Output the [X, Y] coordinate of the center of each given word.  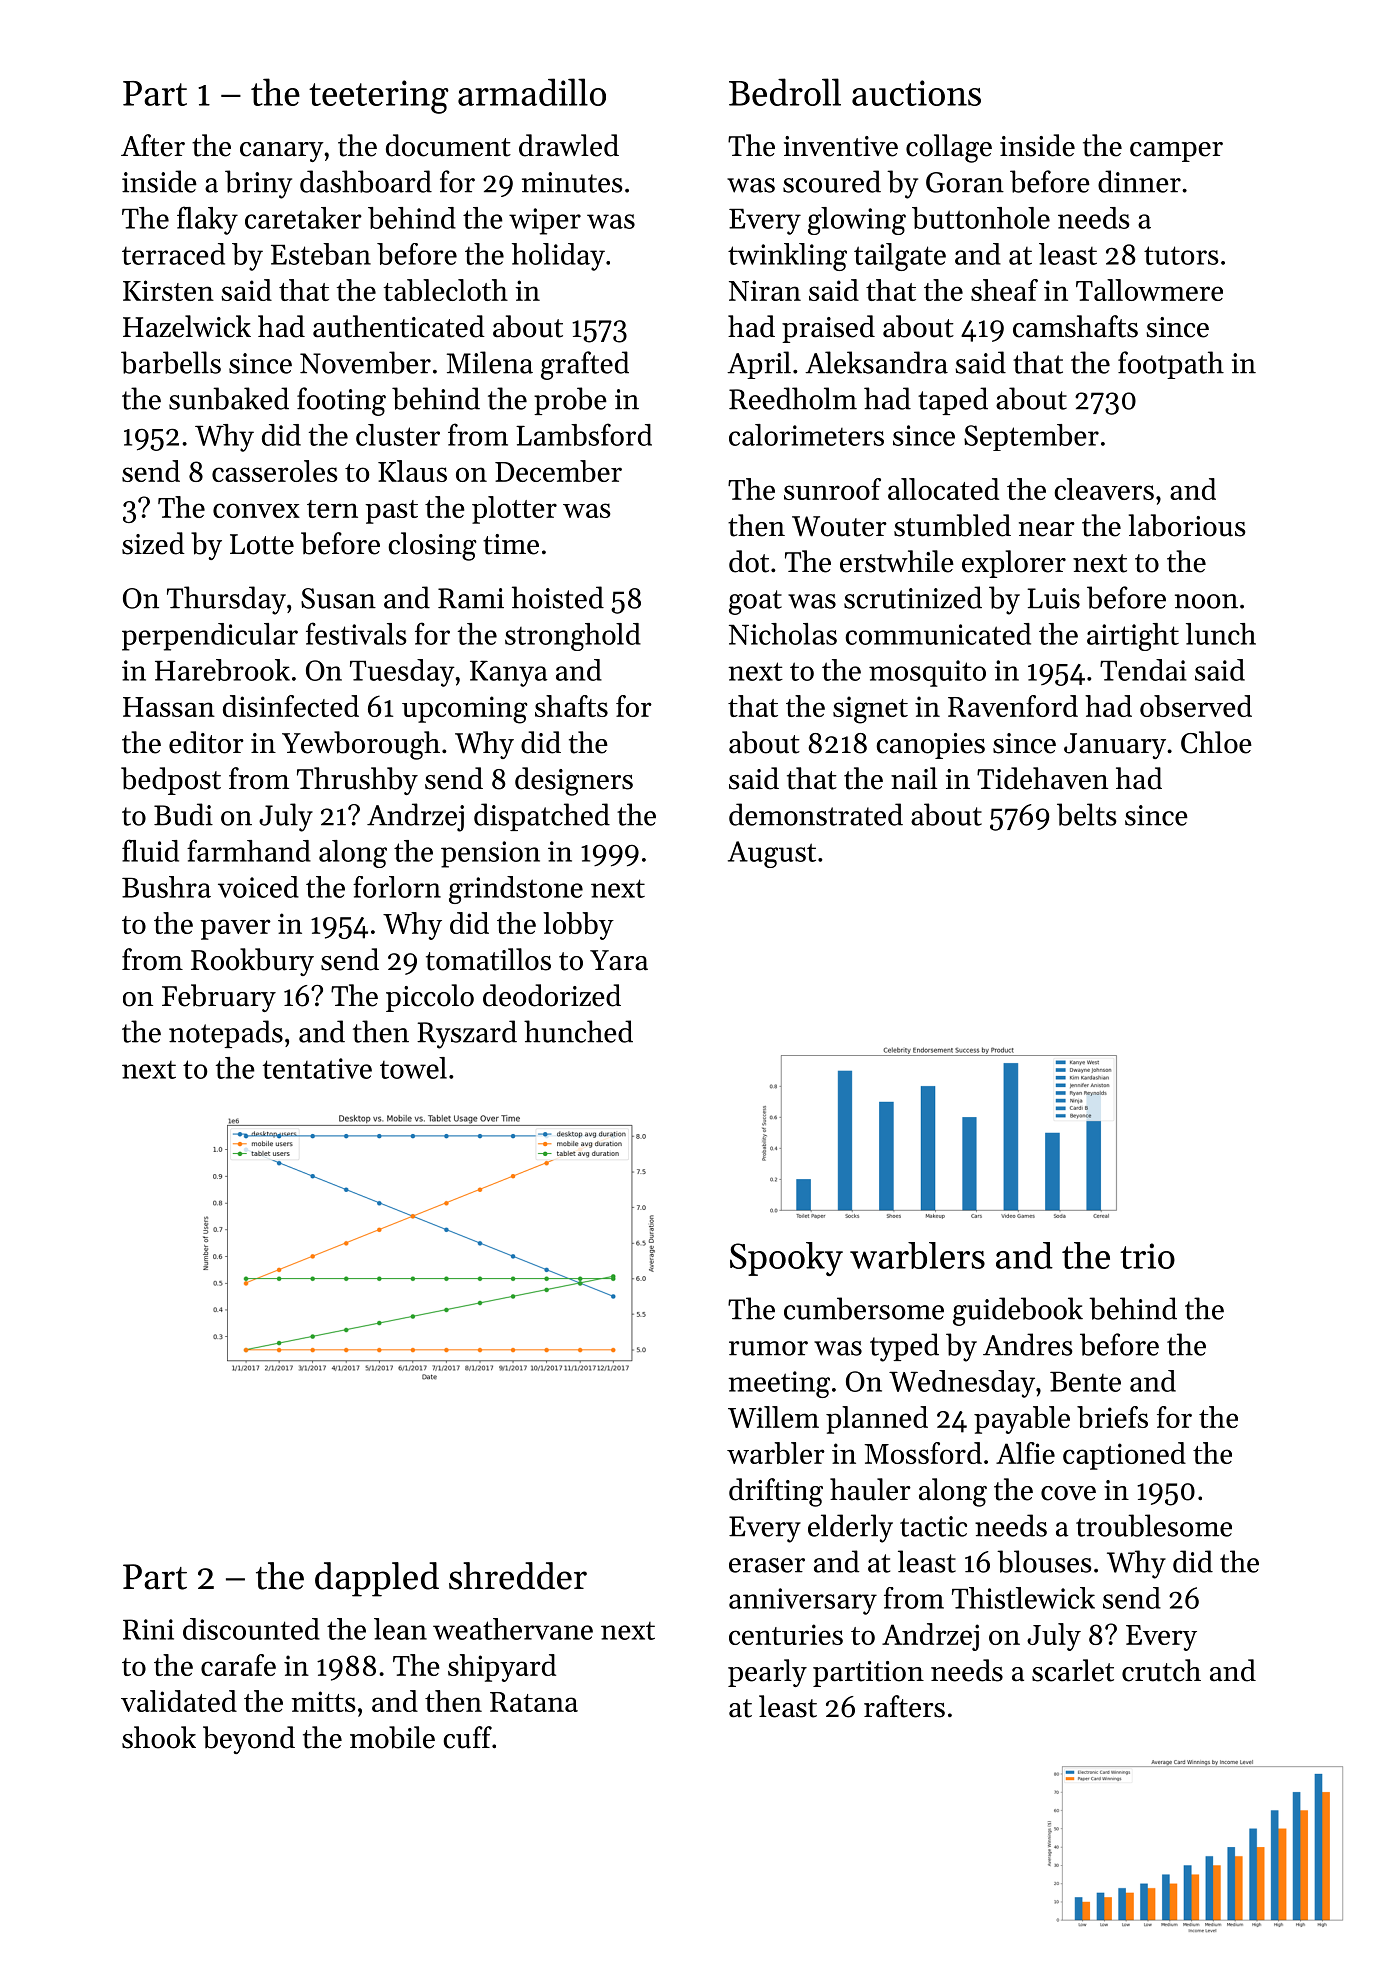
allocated [943, 489]
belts [1087, 814]
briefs [1112, 1417]
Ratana [534, 1702]
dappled [377, 1579]
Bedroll [785, 92]
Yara [619, 960]
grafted [585, 365]
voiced [258, 887]
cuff [467, 1737]
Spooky [786, 1259]
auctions [916, 93]
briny [258, 184]
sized [153, 543]
